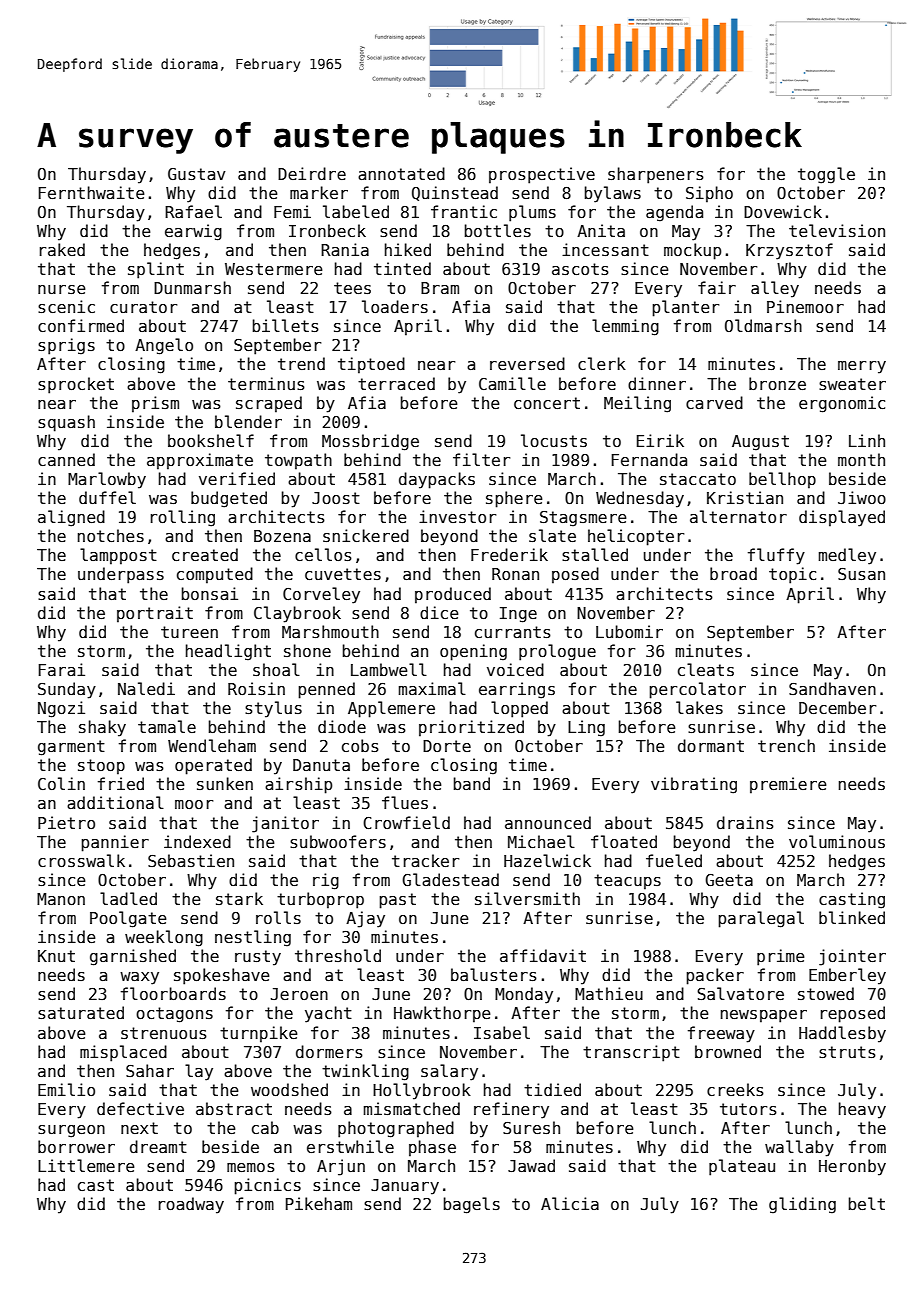 Image resolution: width=924 pixels, height=1308 pixels. I want to click on Fernthwaite, so click(91, 192).
